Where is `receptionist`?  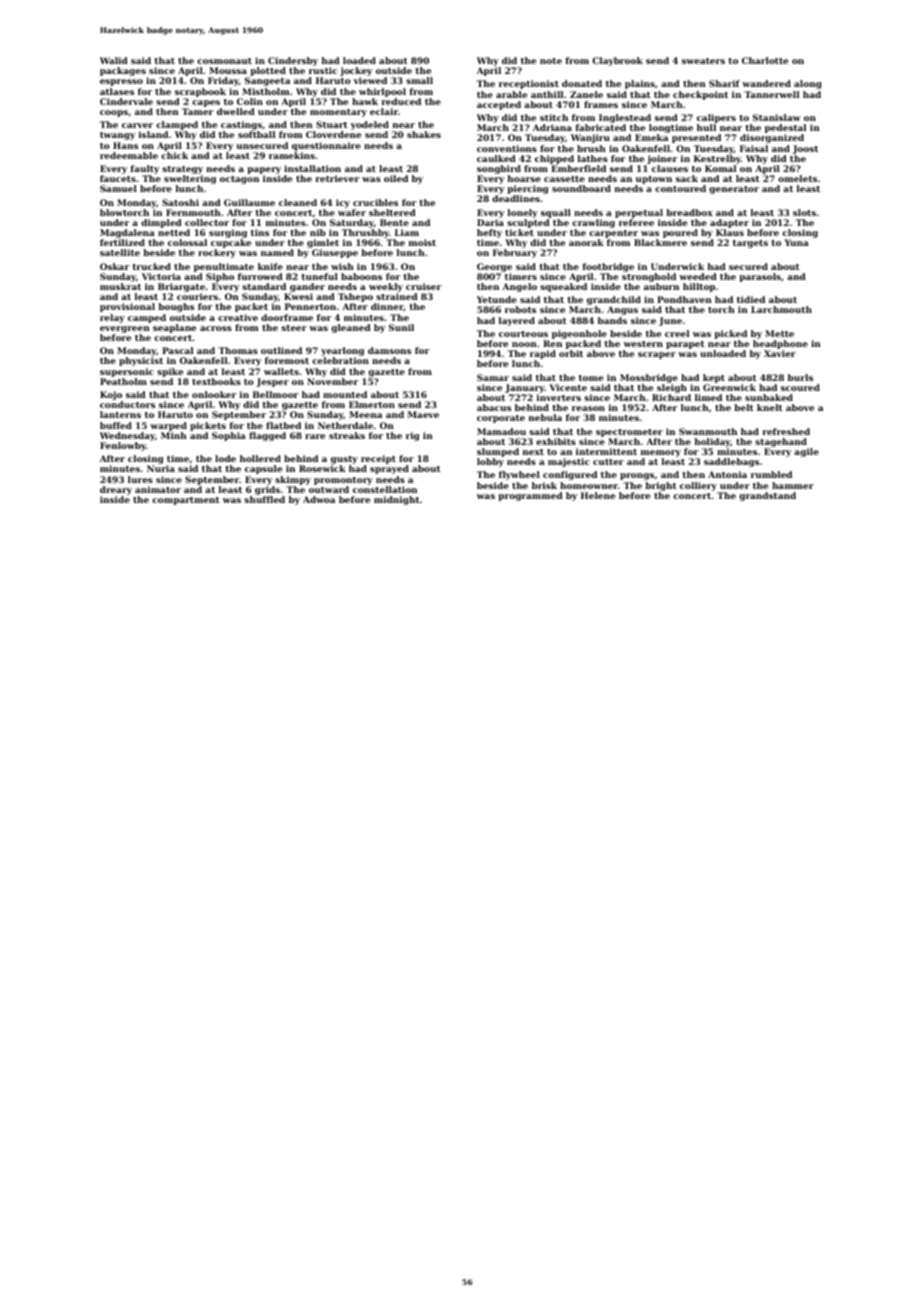
receptionist is located at coordinates (529, 84).
